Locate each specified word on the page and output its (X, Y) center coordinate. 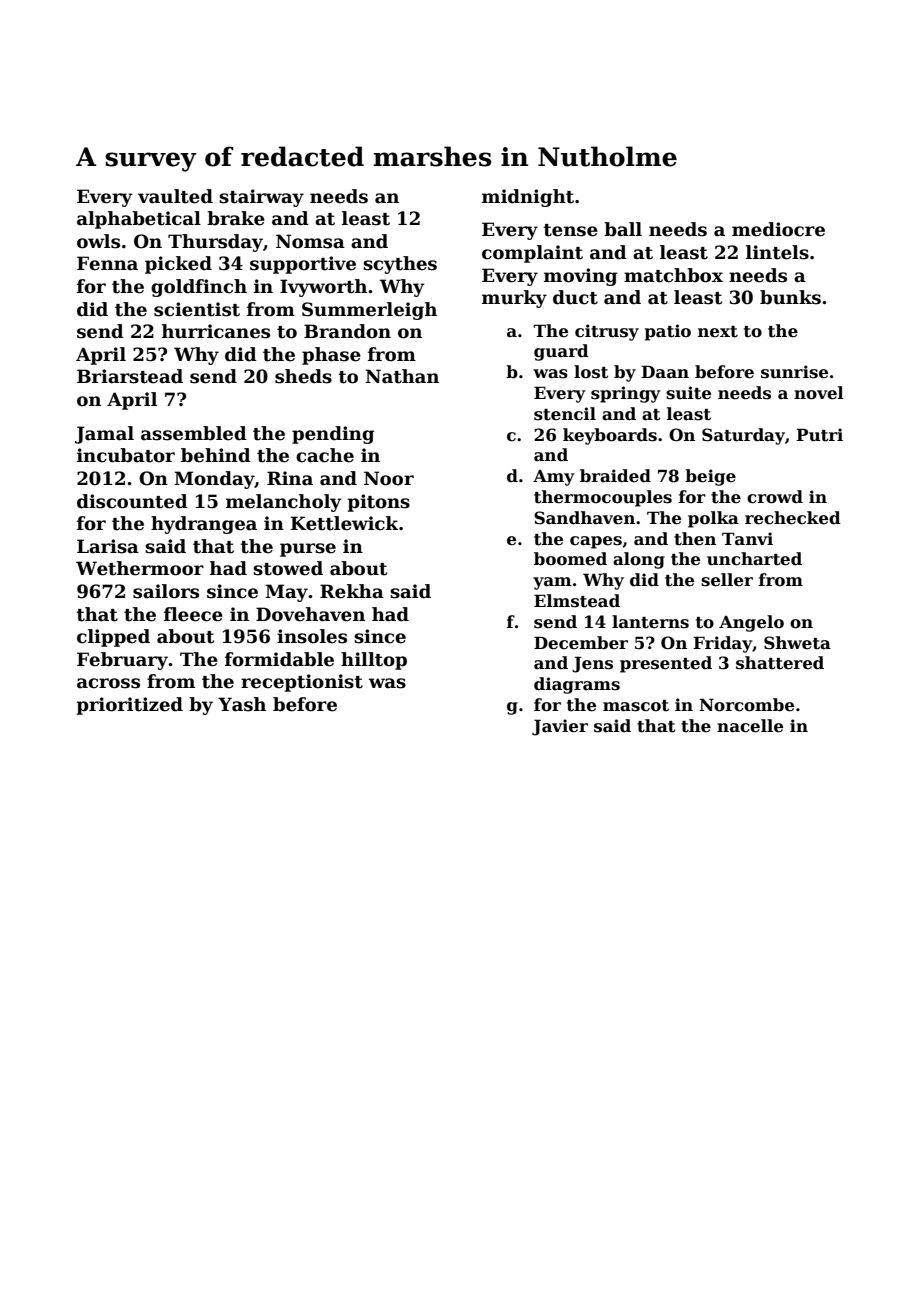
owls (98, 241)
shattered (780, 663)
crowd (775, 497)
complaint (532, 254)
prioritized (129, 706)
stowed (288, 568)
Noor (389, 478)
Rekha (352, 591)
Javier (560, 727)
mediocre (778, 229)
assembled (194, 433)
